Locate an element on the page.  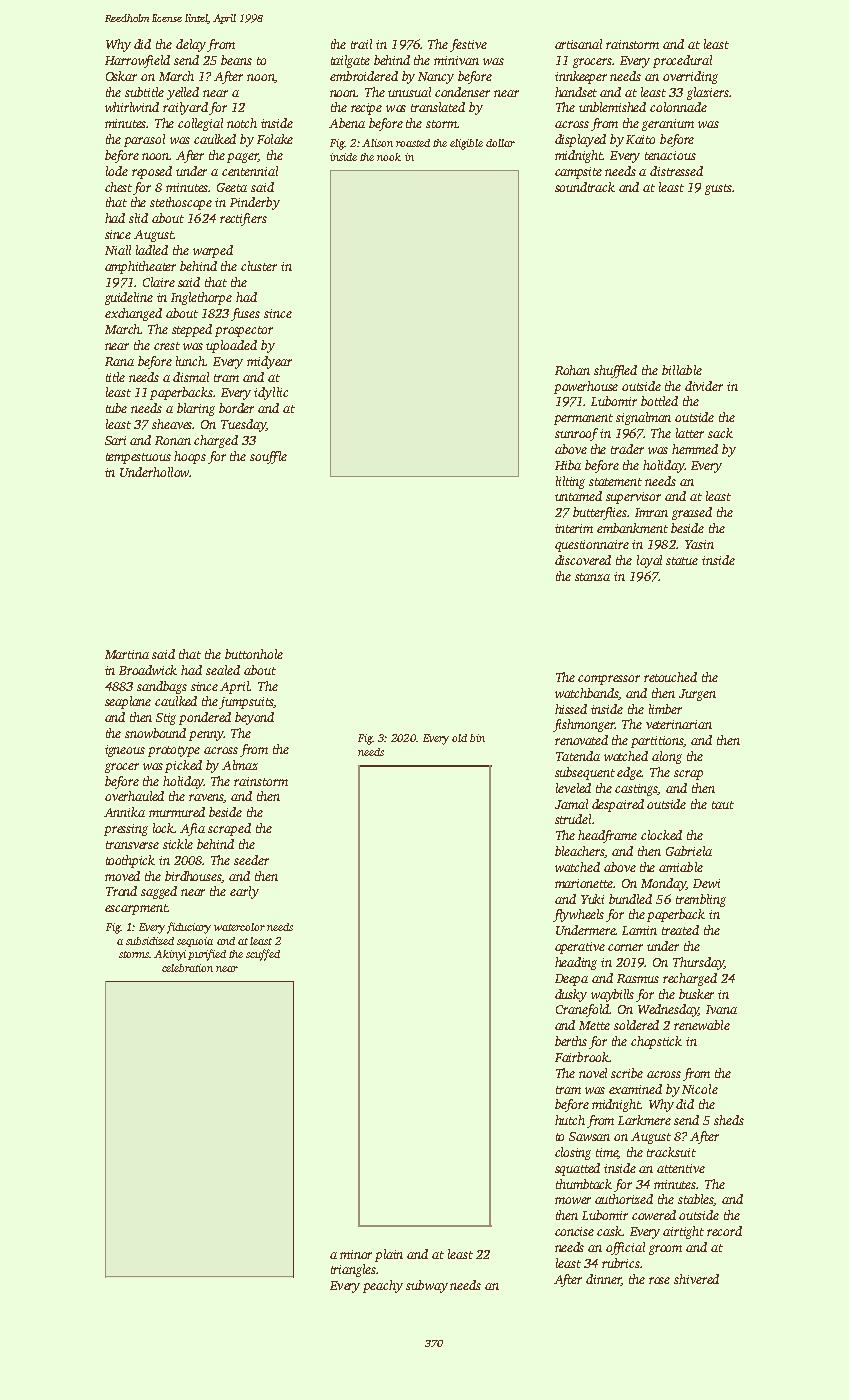
beans is located at coordinates (236, 60).
